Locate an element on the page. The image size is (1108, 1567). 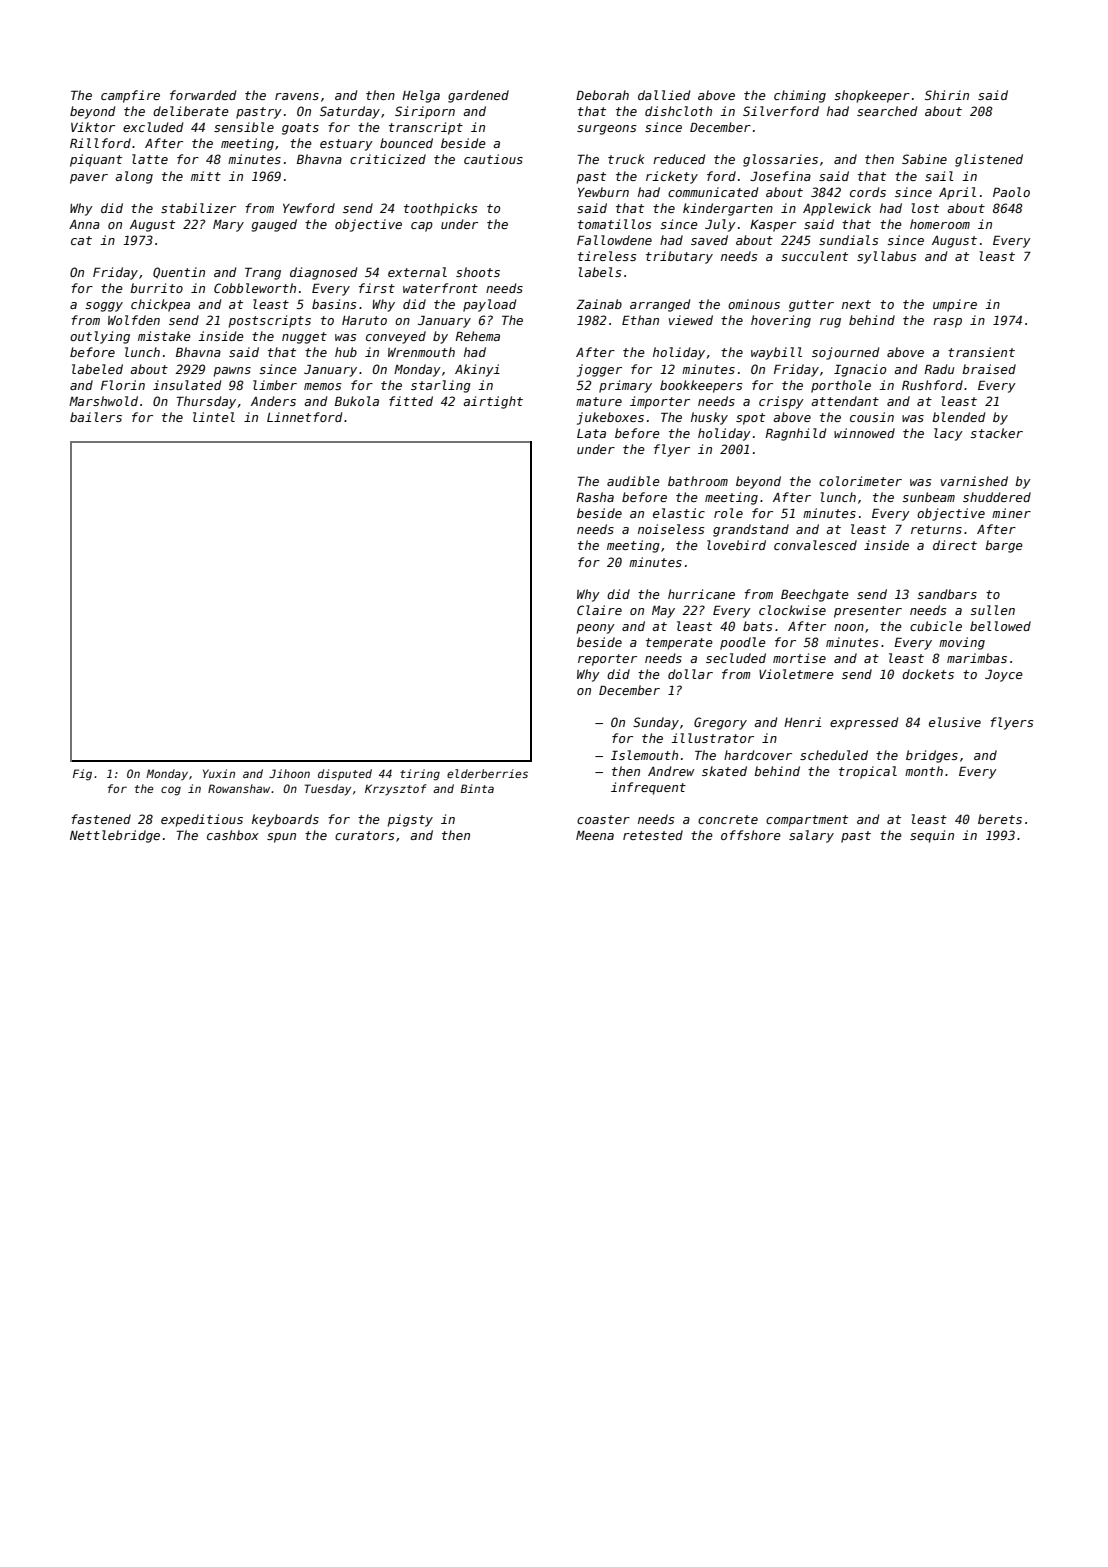
Shirin is located at coordinates (947, 95).
